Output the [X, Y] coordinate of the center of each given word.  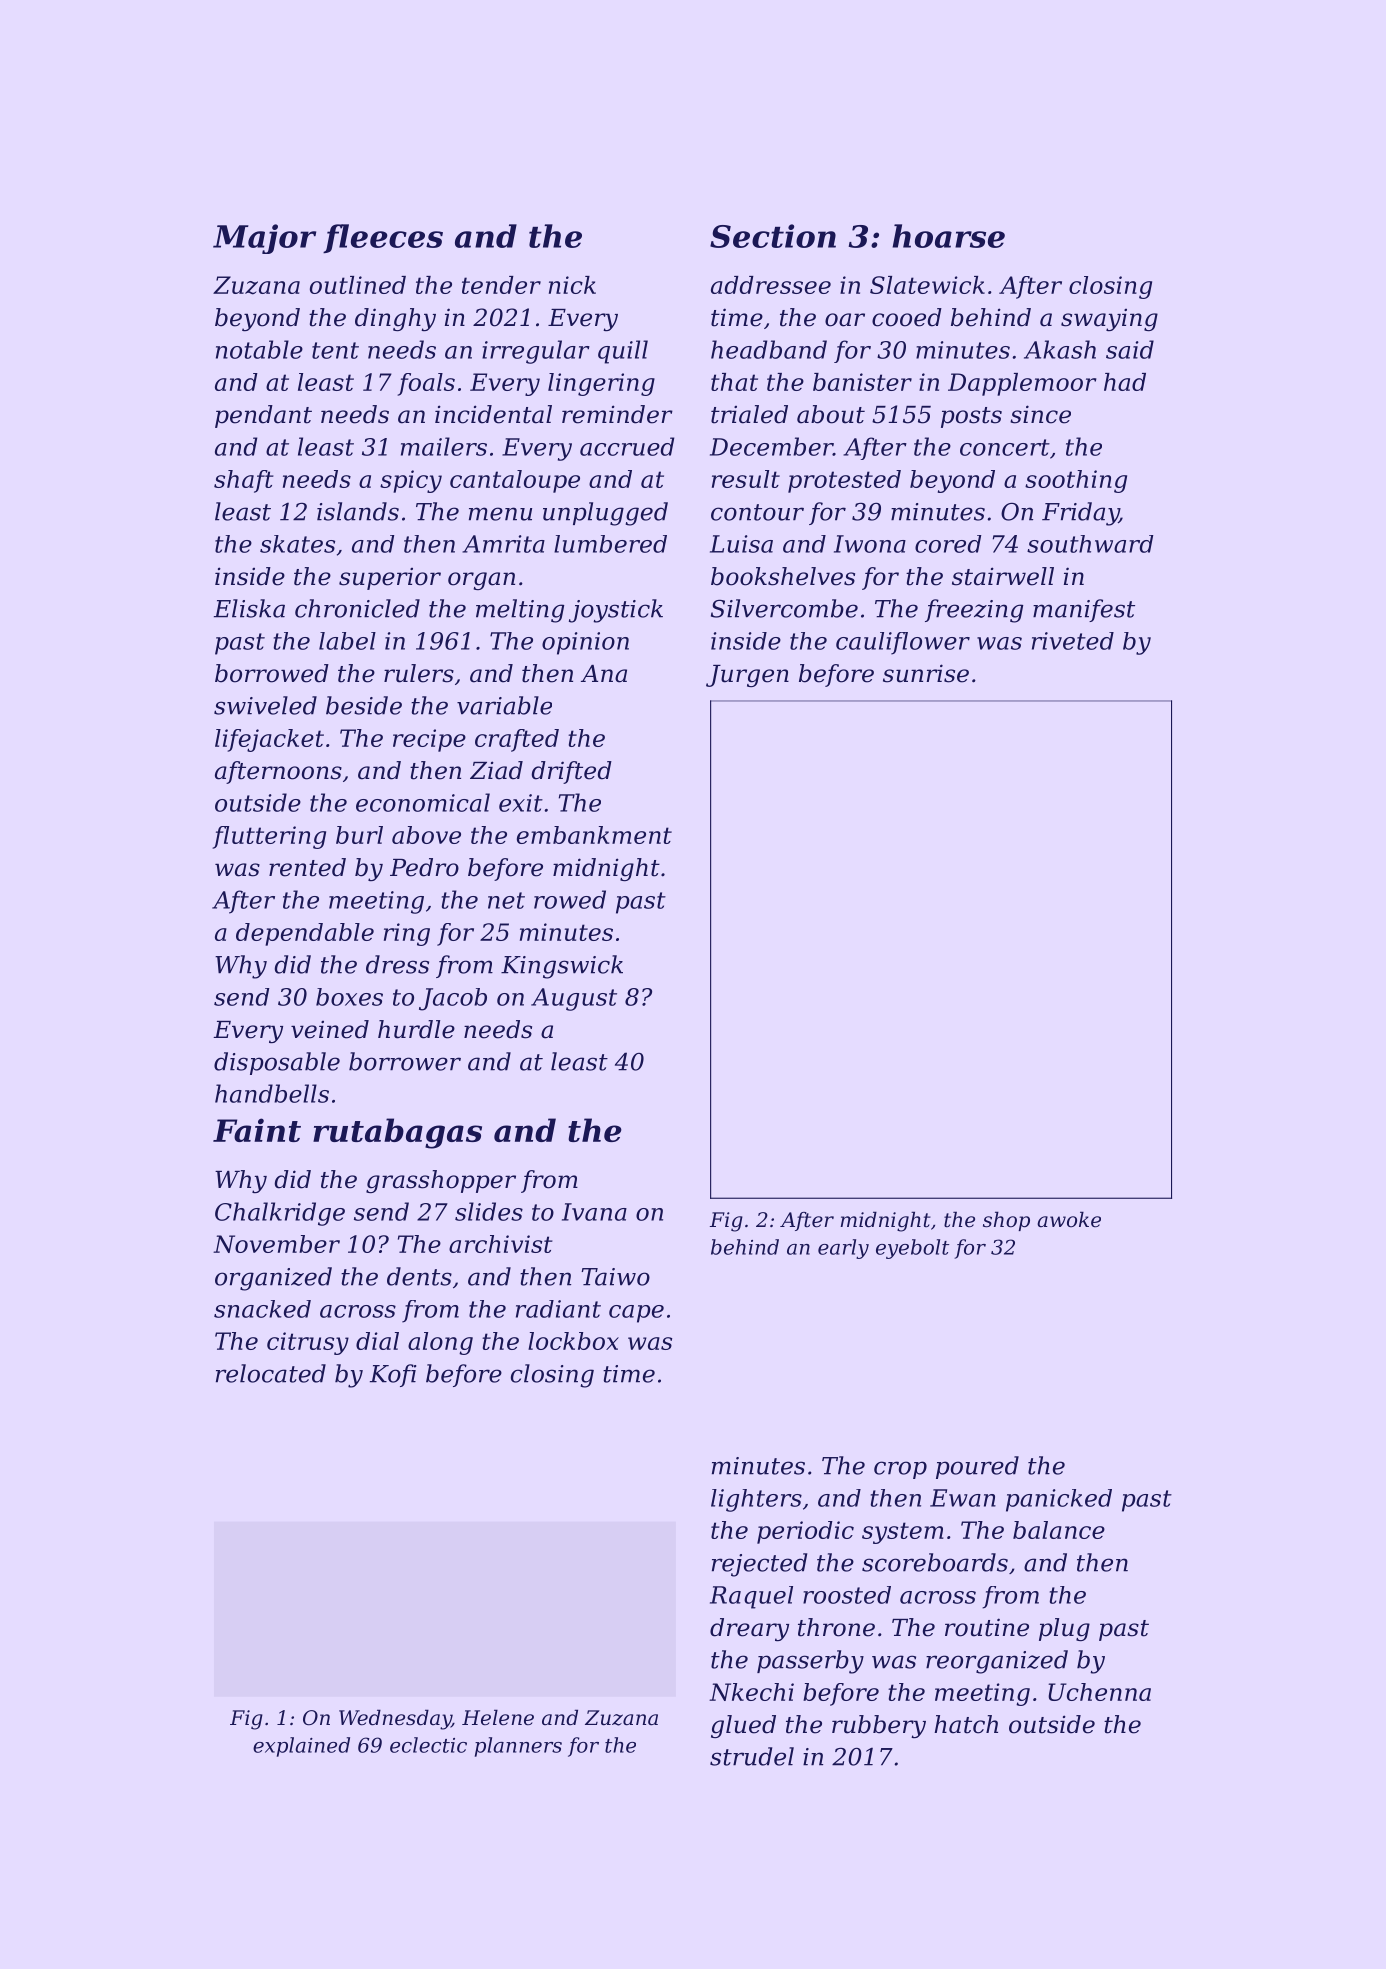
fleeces [383, 238]
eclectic [428, 1745]
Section [773, 236]
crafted [517, 740]
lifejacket [269, 740]
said [1130, 349]
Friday [1080, 514]
